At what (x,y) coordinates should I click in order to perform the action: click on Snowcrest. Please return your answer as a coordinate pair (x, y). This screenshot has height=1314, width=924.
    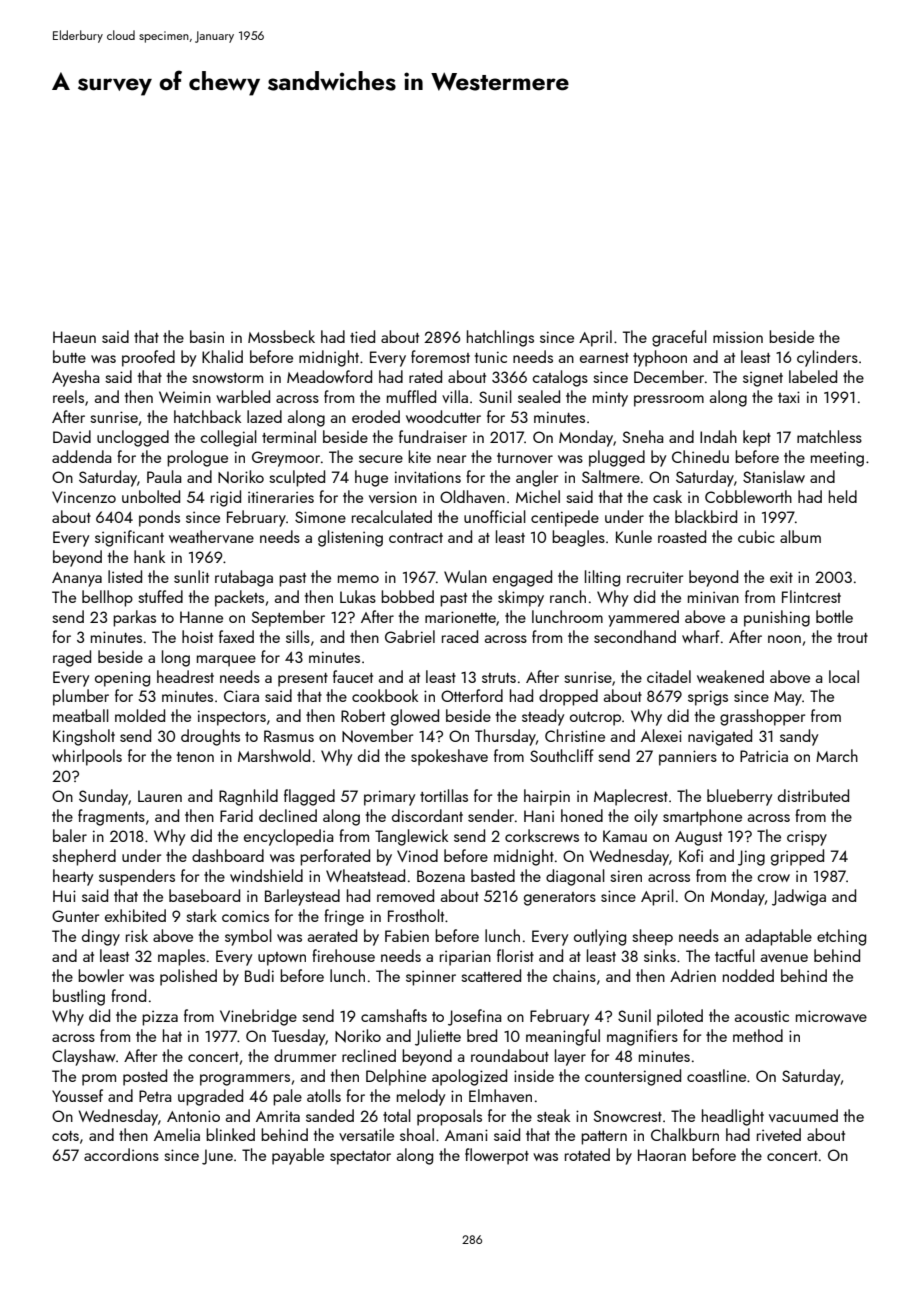
    Looking at the image, I should click on (627, 1116).
